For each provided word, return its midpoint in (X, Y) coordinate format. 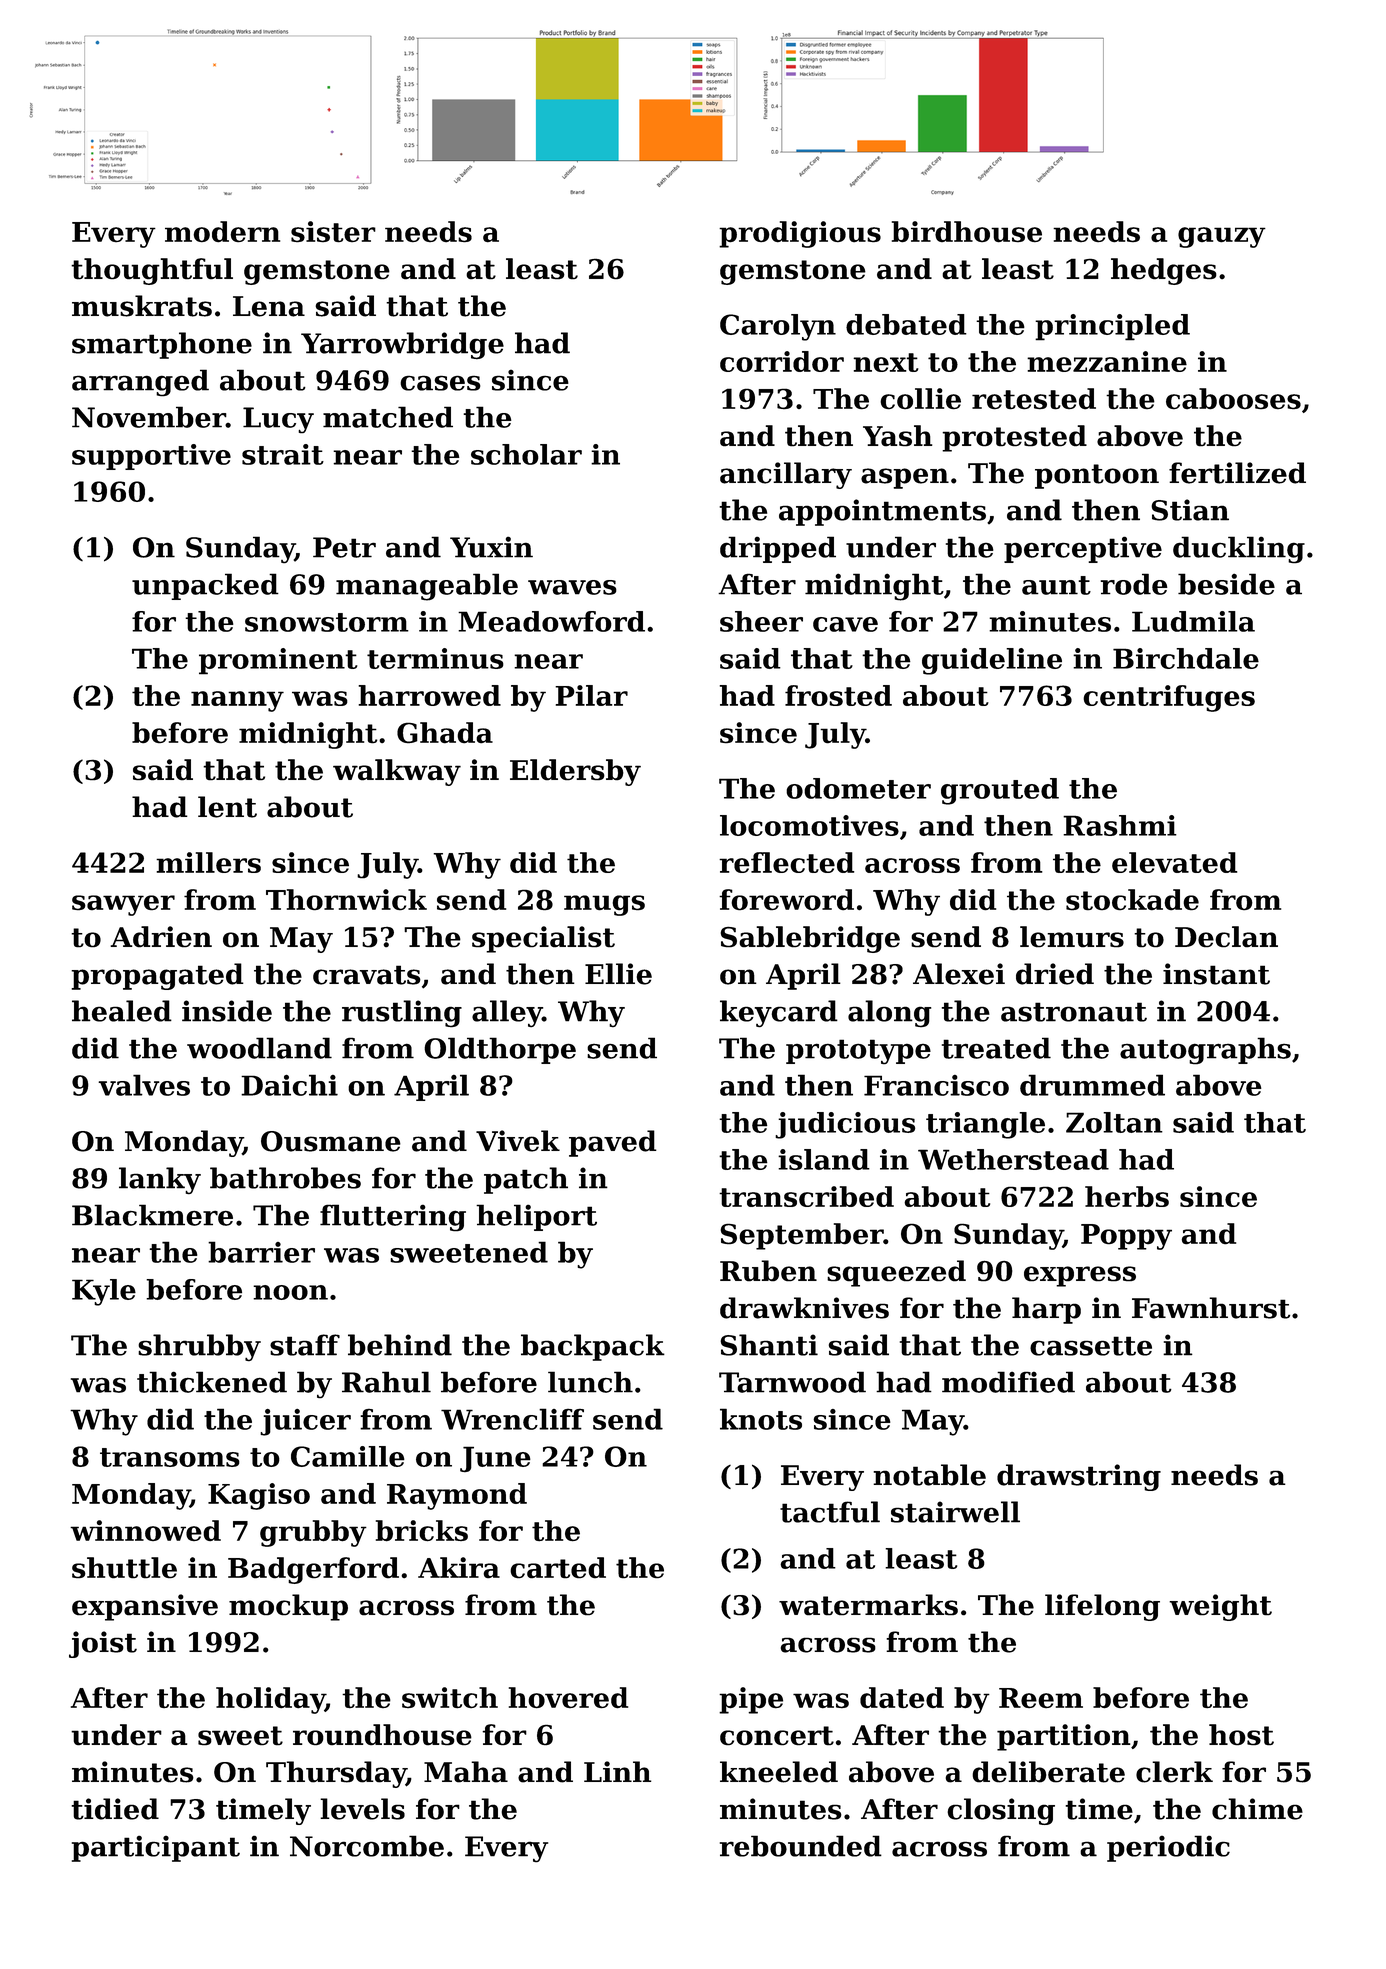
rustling (402, 1013)
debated (906, 324)
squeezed (896, 1273)
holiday (270, 1700)
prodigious (800, 234)
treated (996, 1048)
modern (222, 232)
